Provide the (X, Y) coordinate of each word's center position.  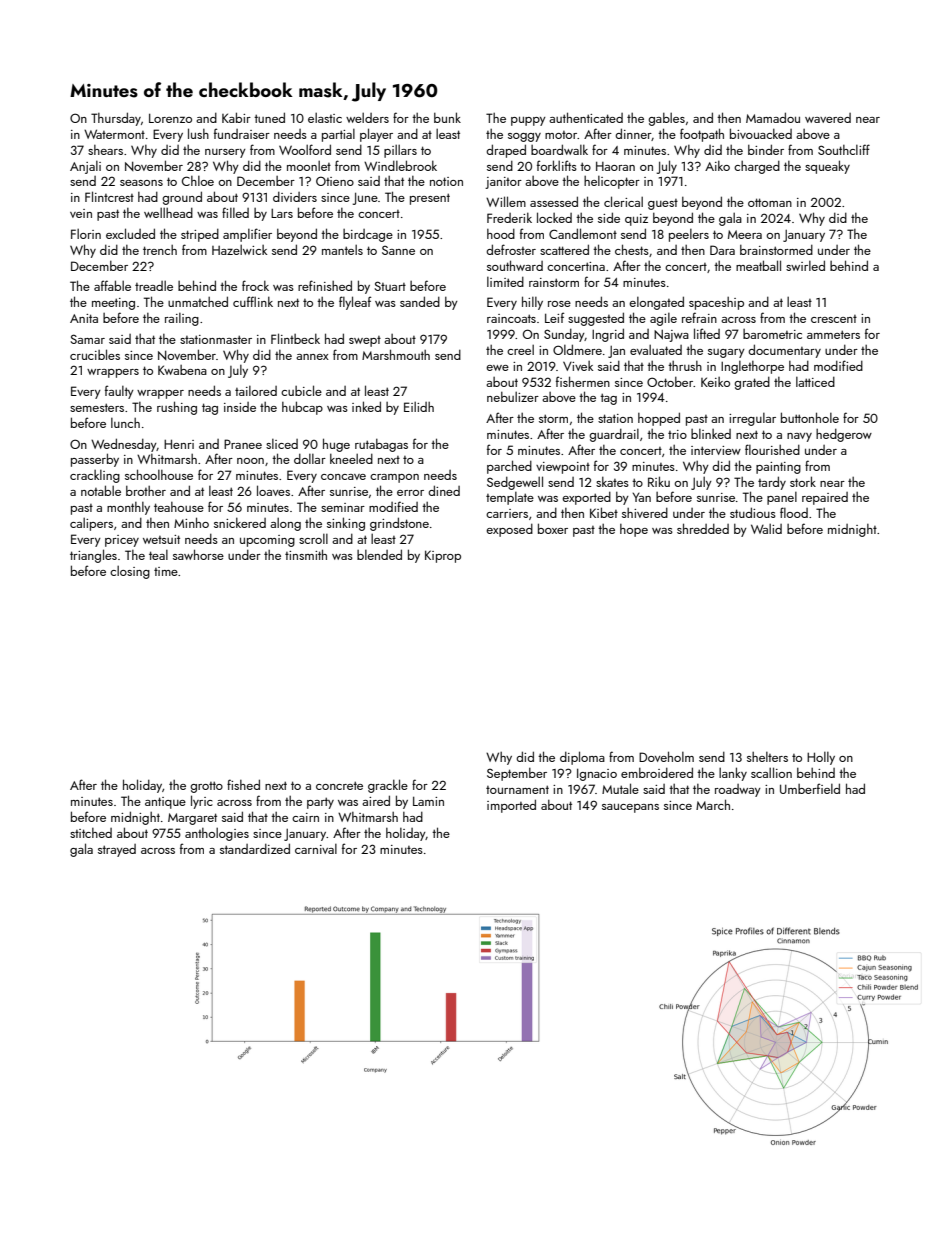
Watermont (114, 134)
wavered (828, 118)
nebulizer (513, 396)
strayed (117, 850)
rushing (177, 408)
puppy (528, 121)
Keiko (715, 382)
